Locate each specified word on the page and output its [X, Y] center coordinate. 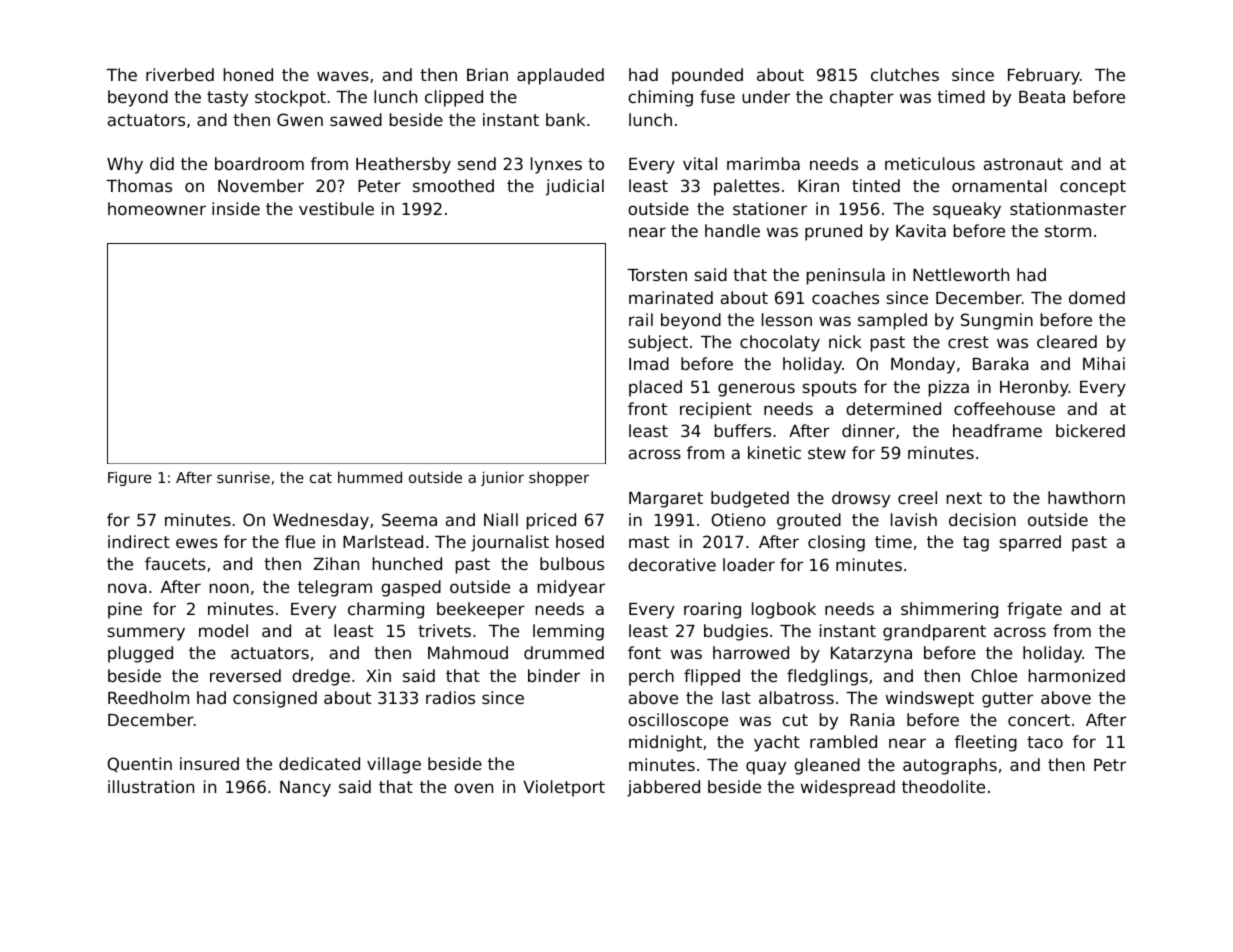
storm [1068, 231]
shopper [559, 478]
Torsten [657, 275]
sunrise [243, 477]
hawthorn [1086, 497]
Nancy [305, 789]
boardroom [259, 163]
